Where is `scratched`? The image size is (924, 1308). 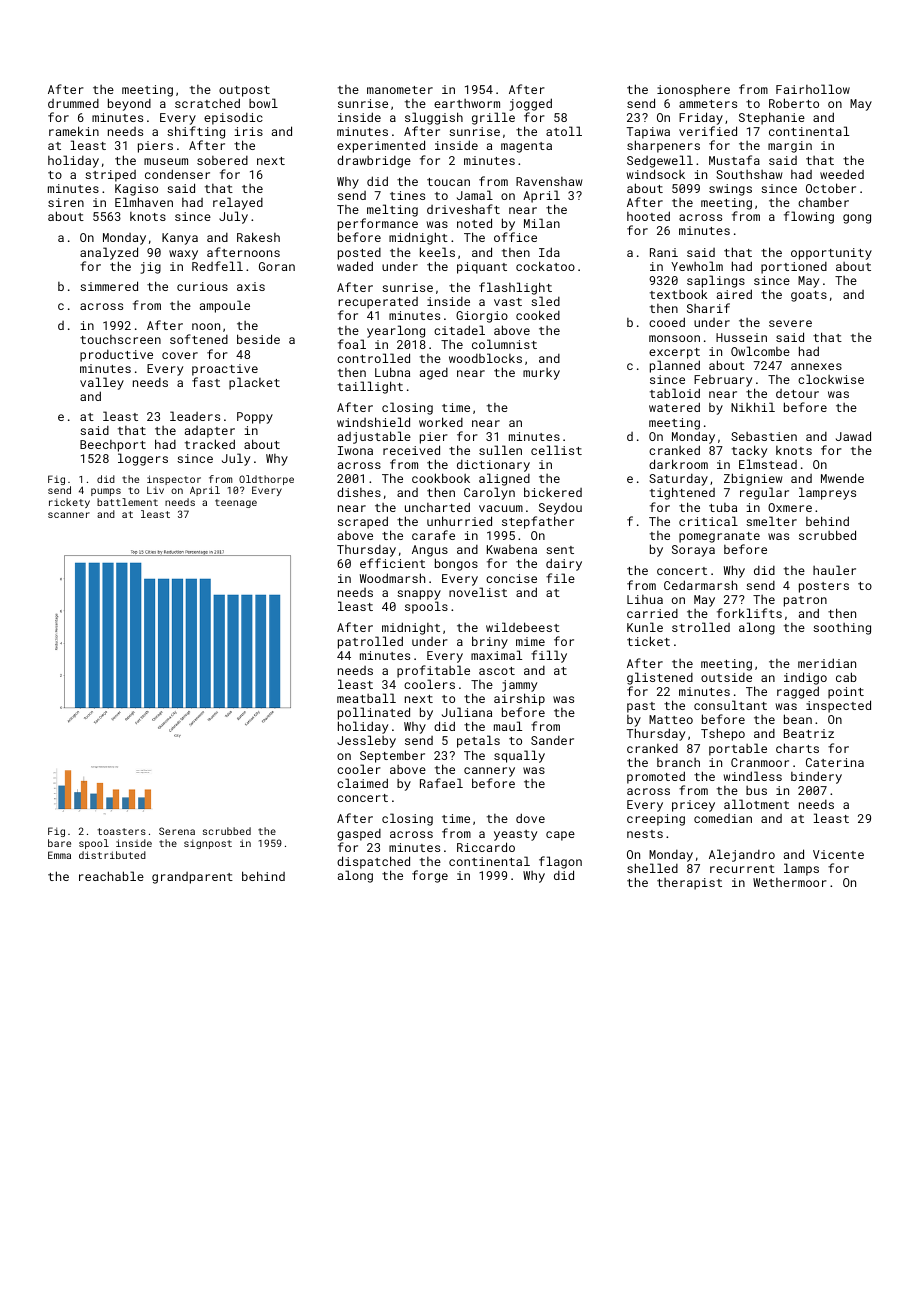
scratched is located at coordinates (207, 103).
